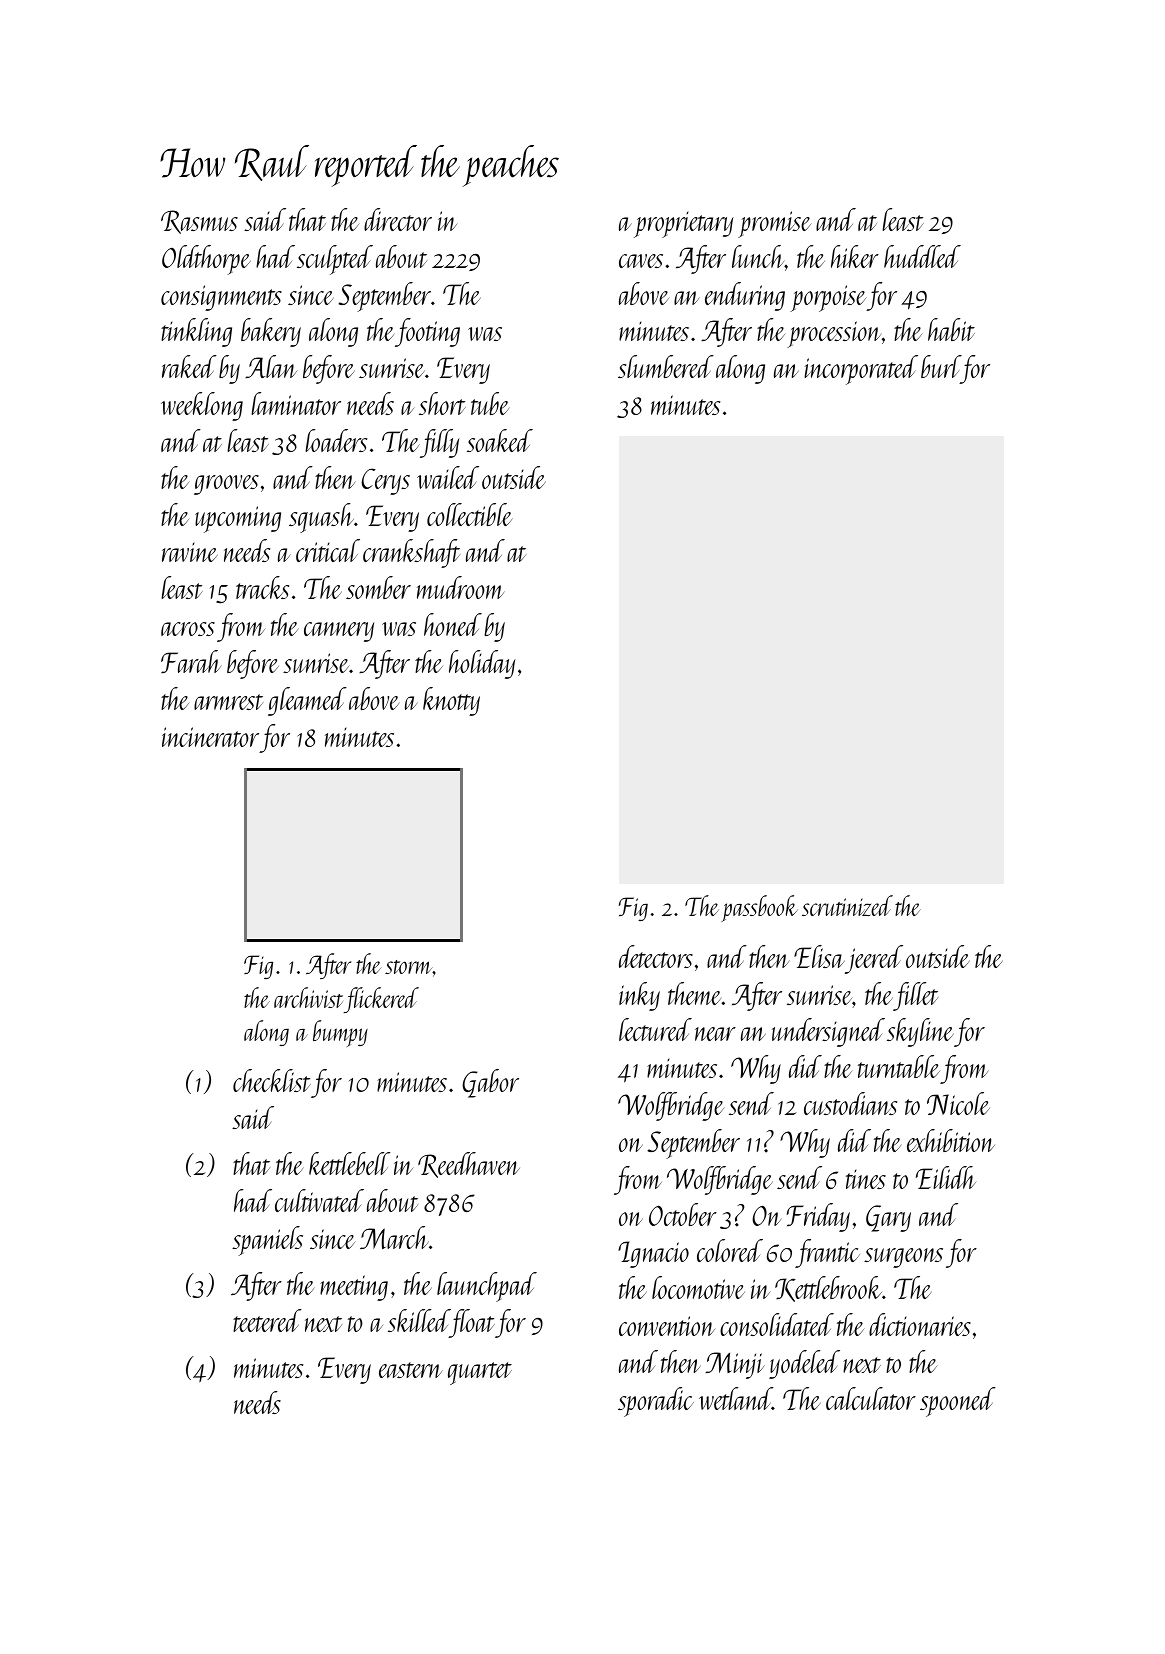 Image resolution: width=1165 pixels, height=1654 pixels. Describe the element at coordinates (683, 225) in the screenshot. I see `proprietary` at that location.
